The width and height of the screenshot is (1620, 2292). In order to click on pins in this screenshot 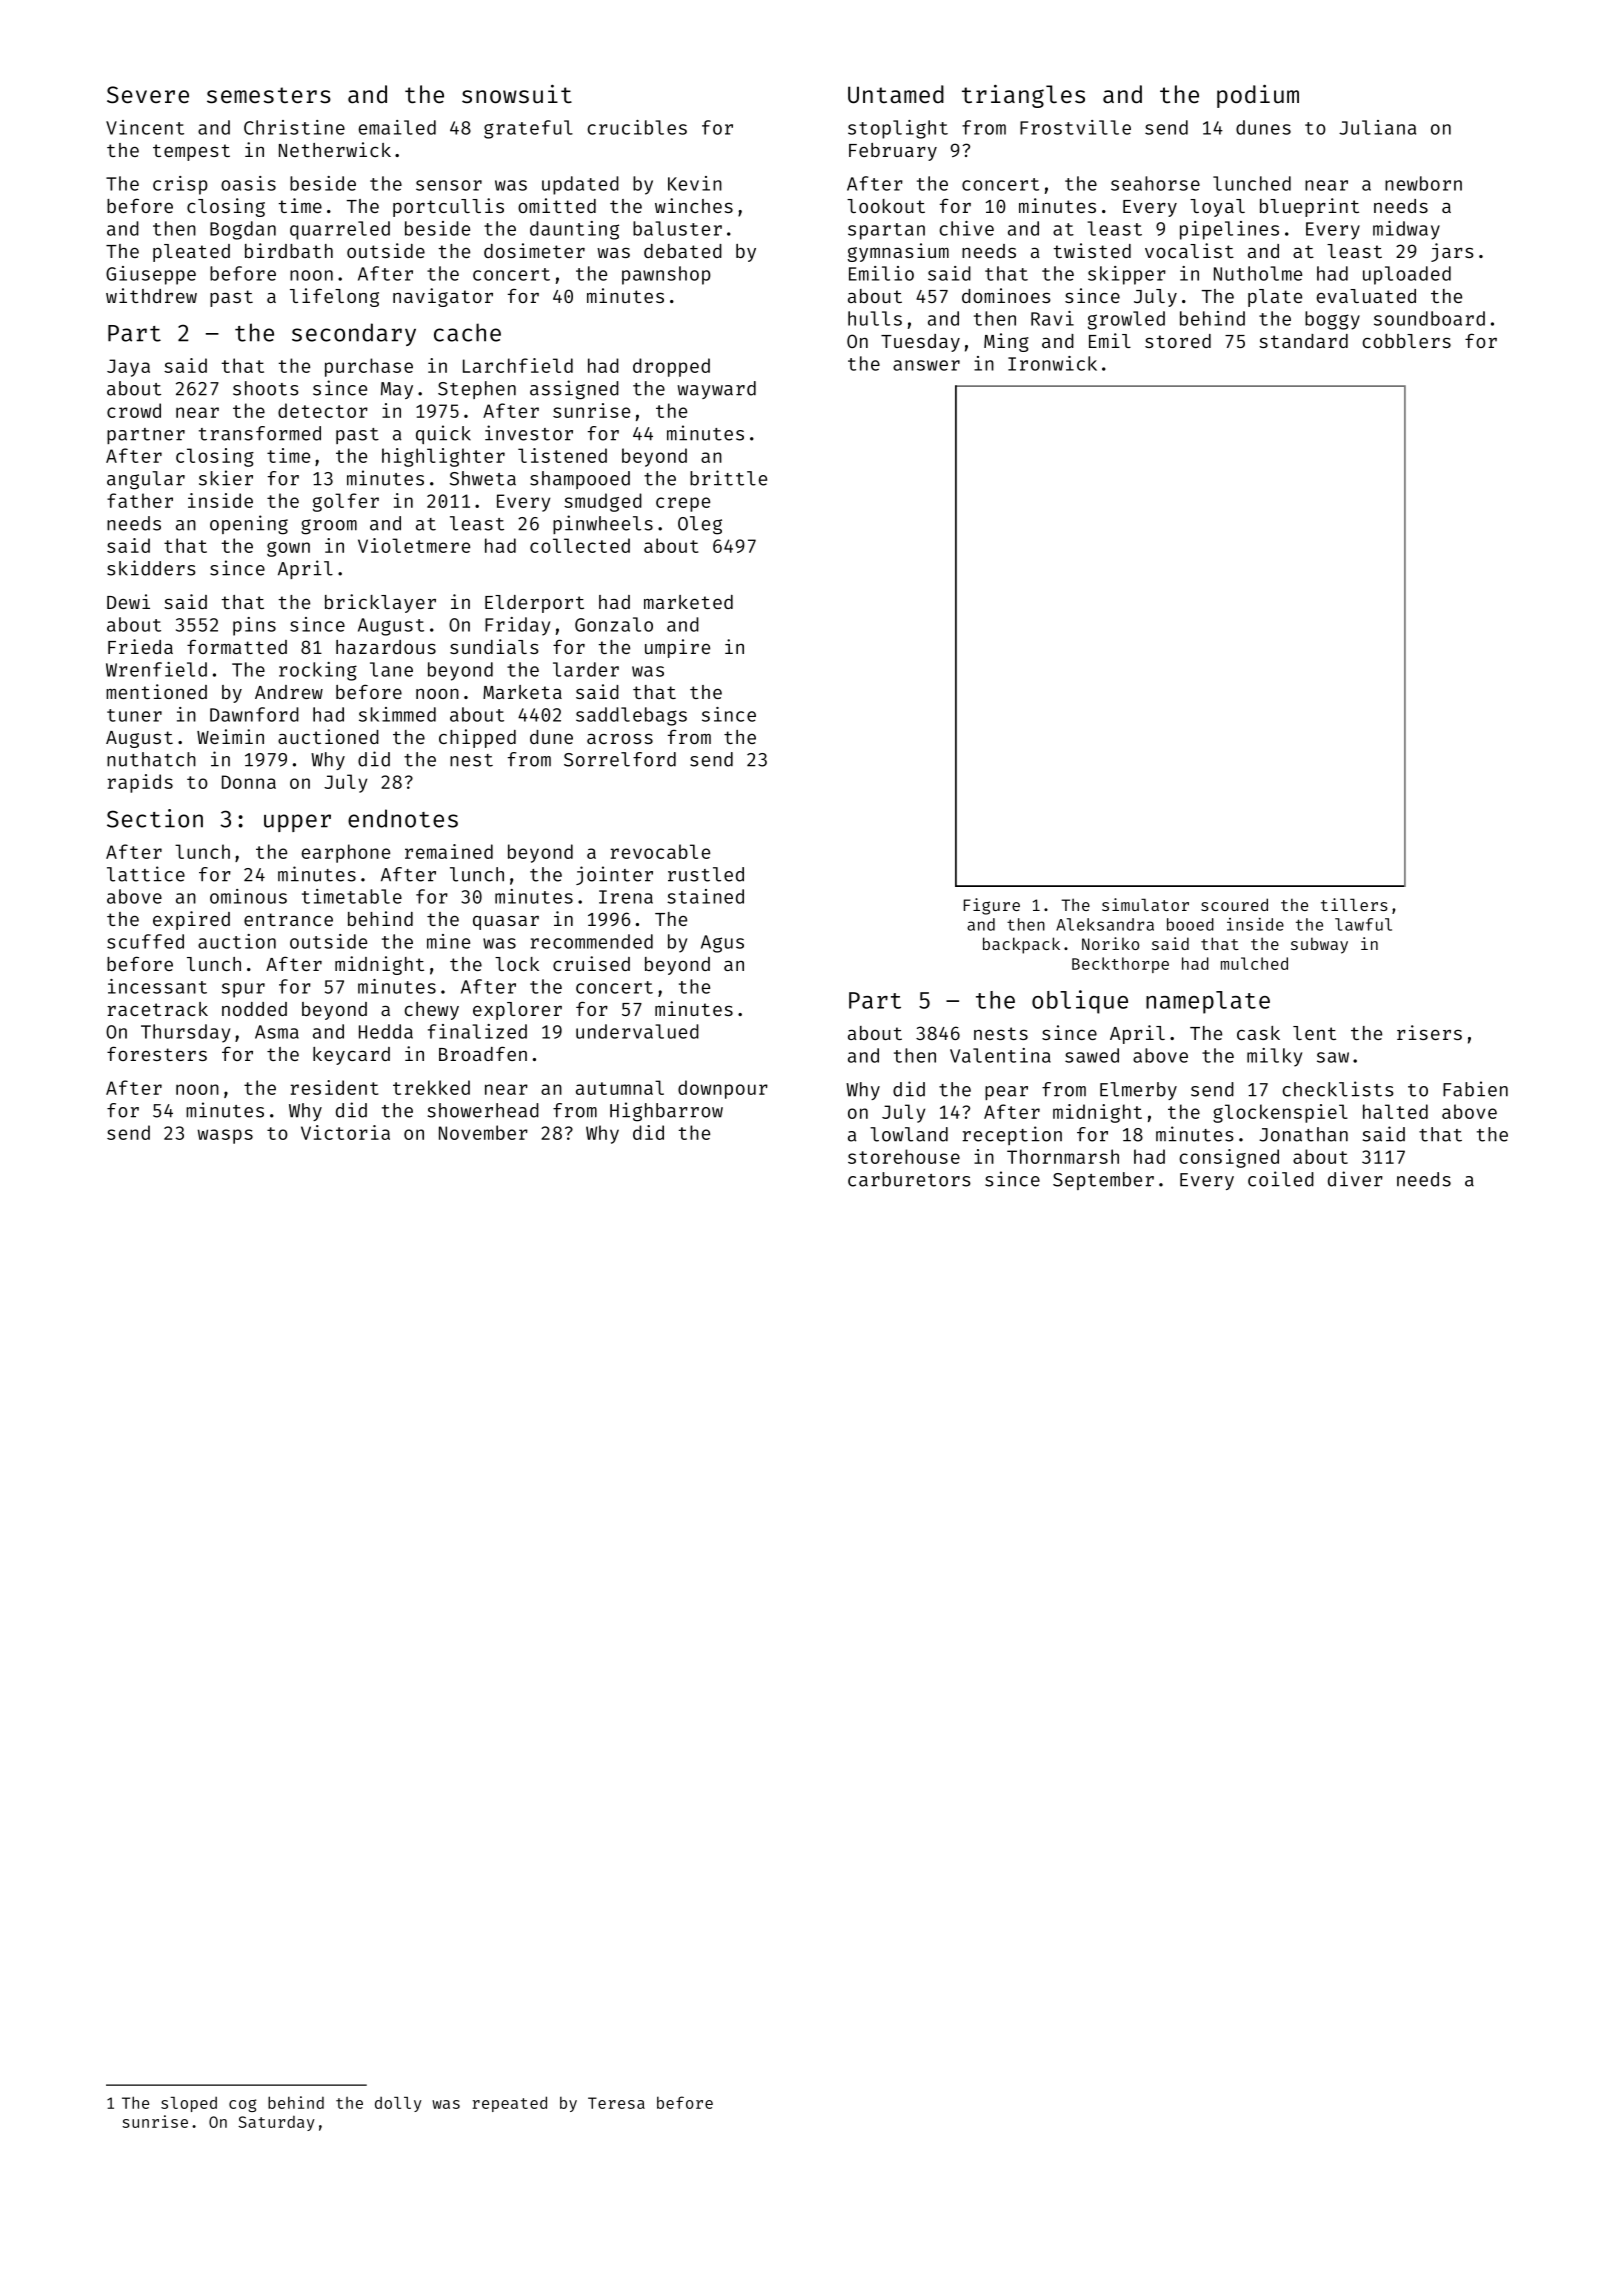, I will do `click(254, 626)`.
